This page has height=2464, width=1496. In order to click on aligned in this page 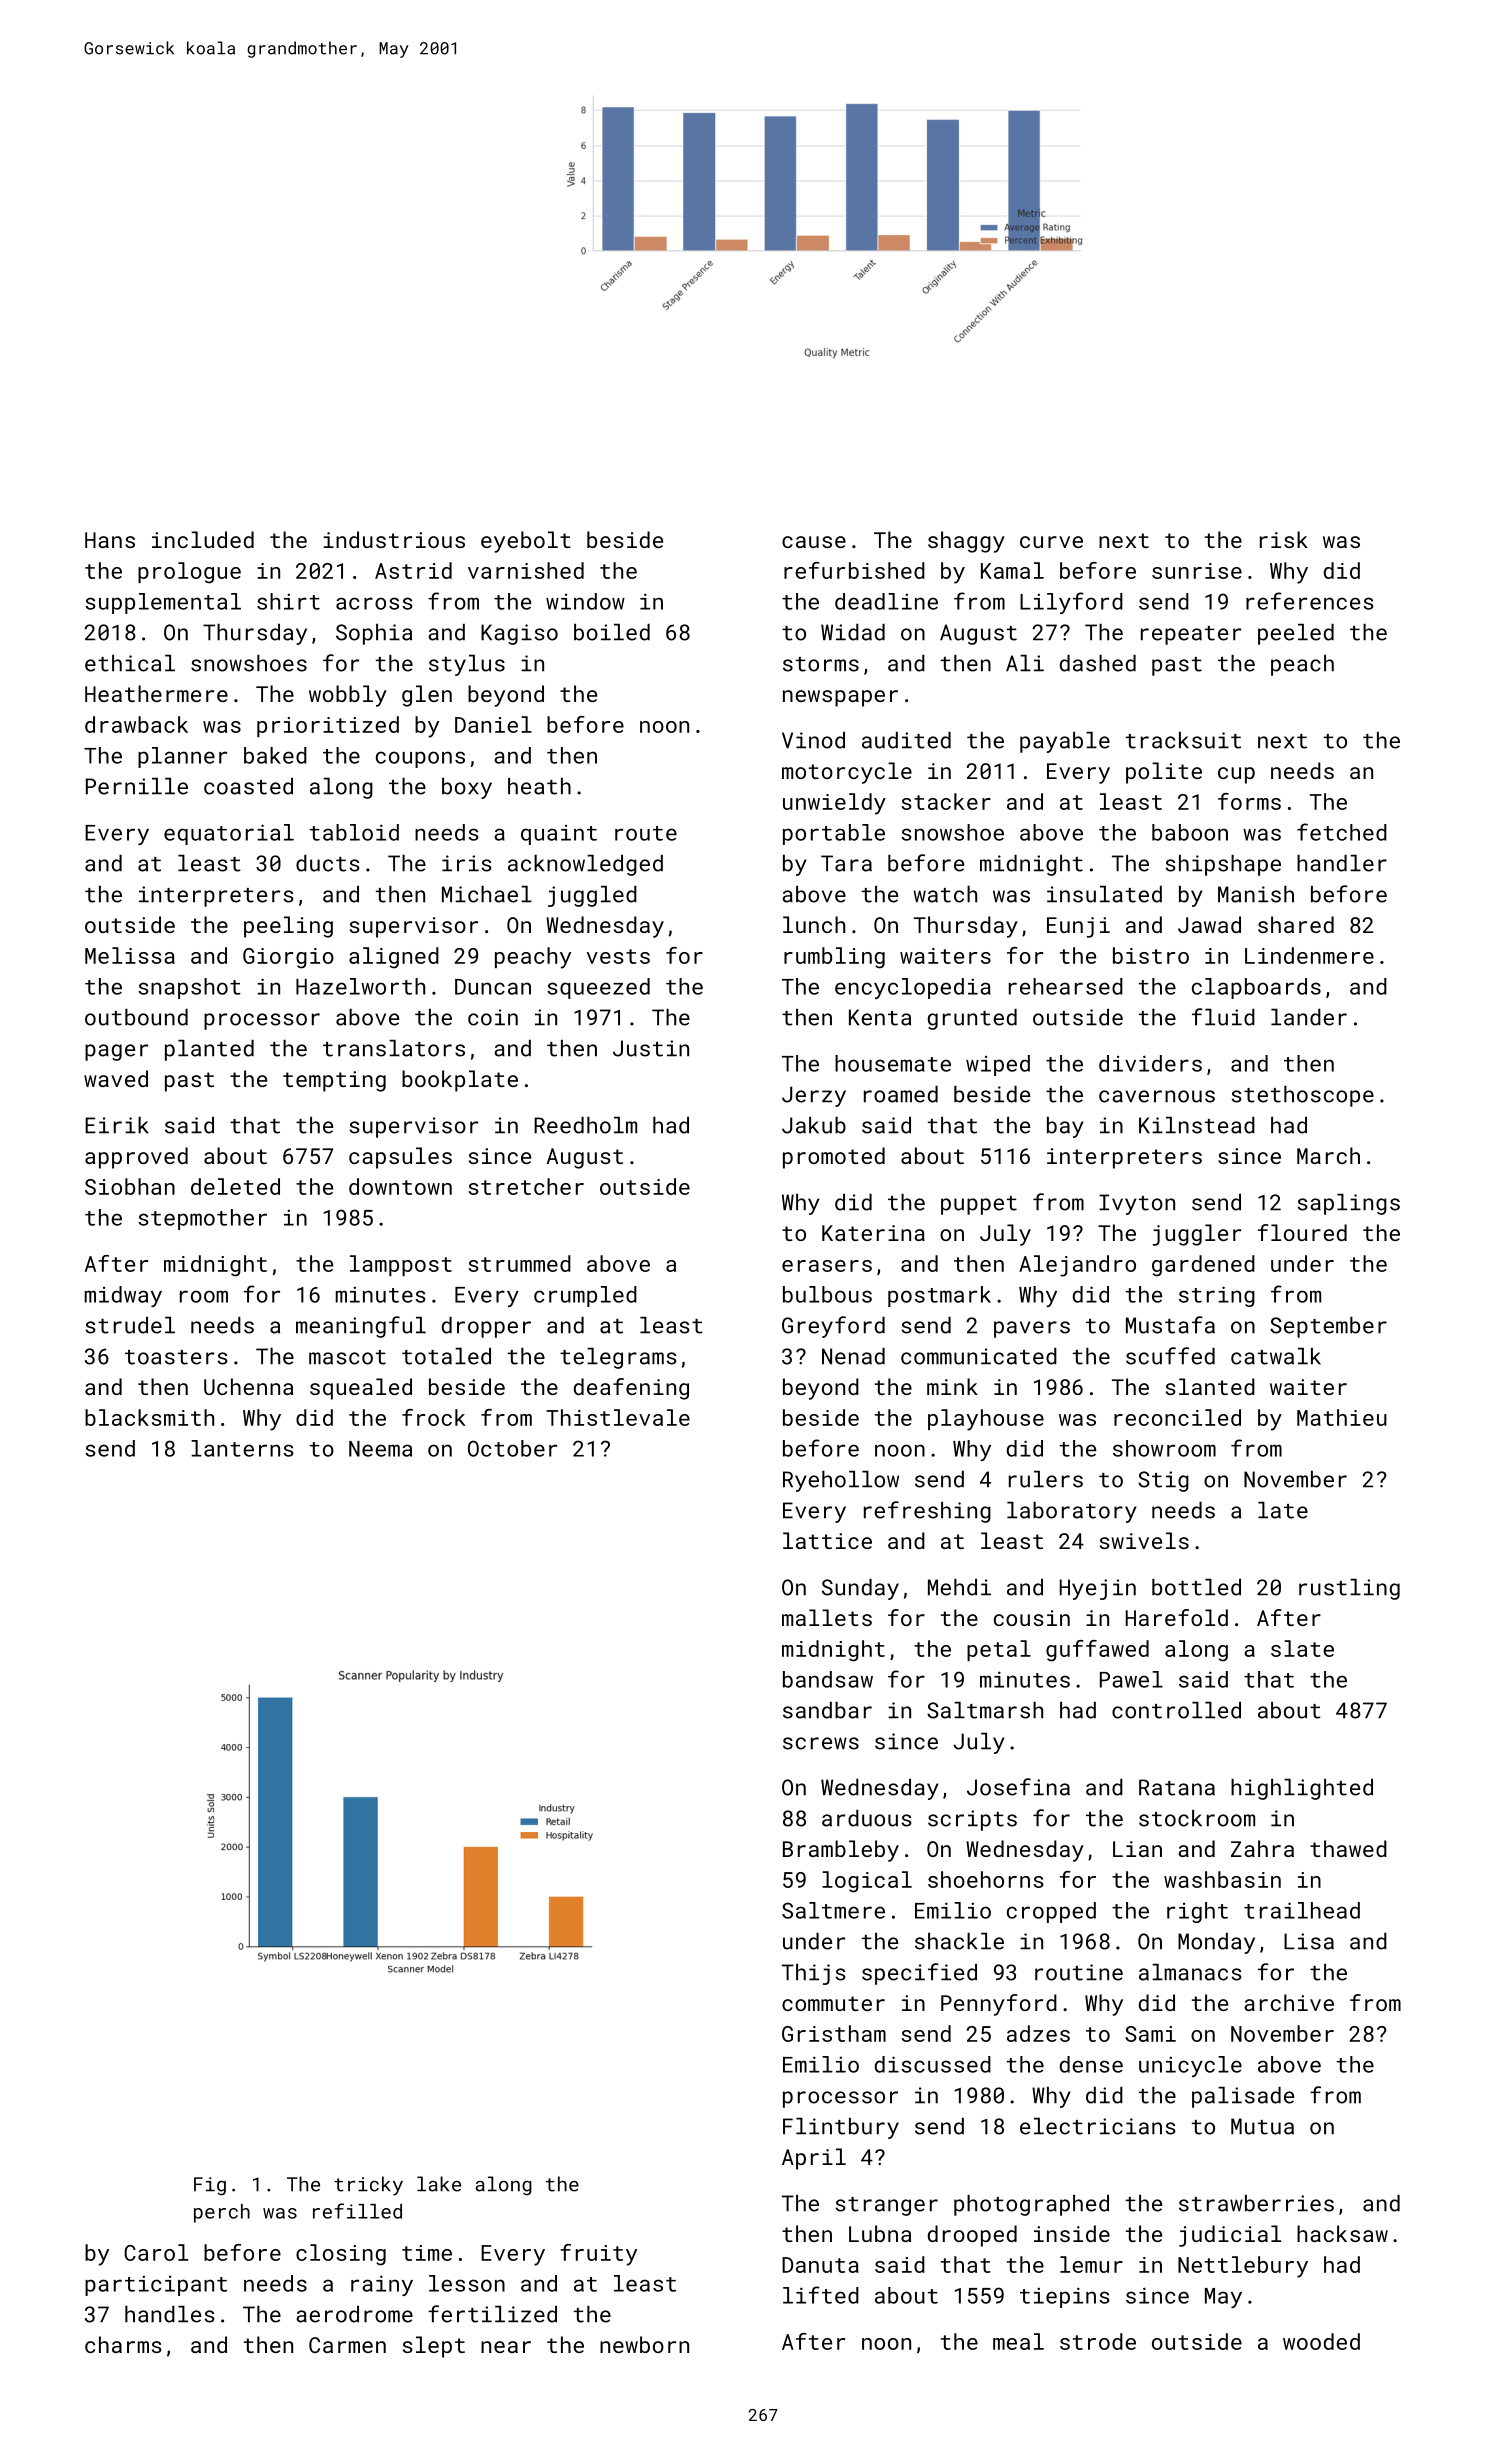, I will do `click(394, 958)`.
